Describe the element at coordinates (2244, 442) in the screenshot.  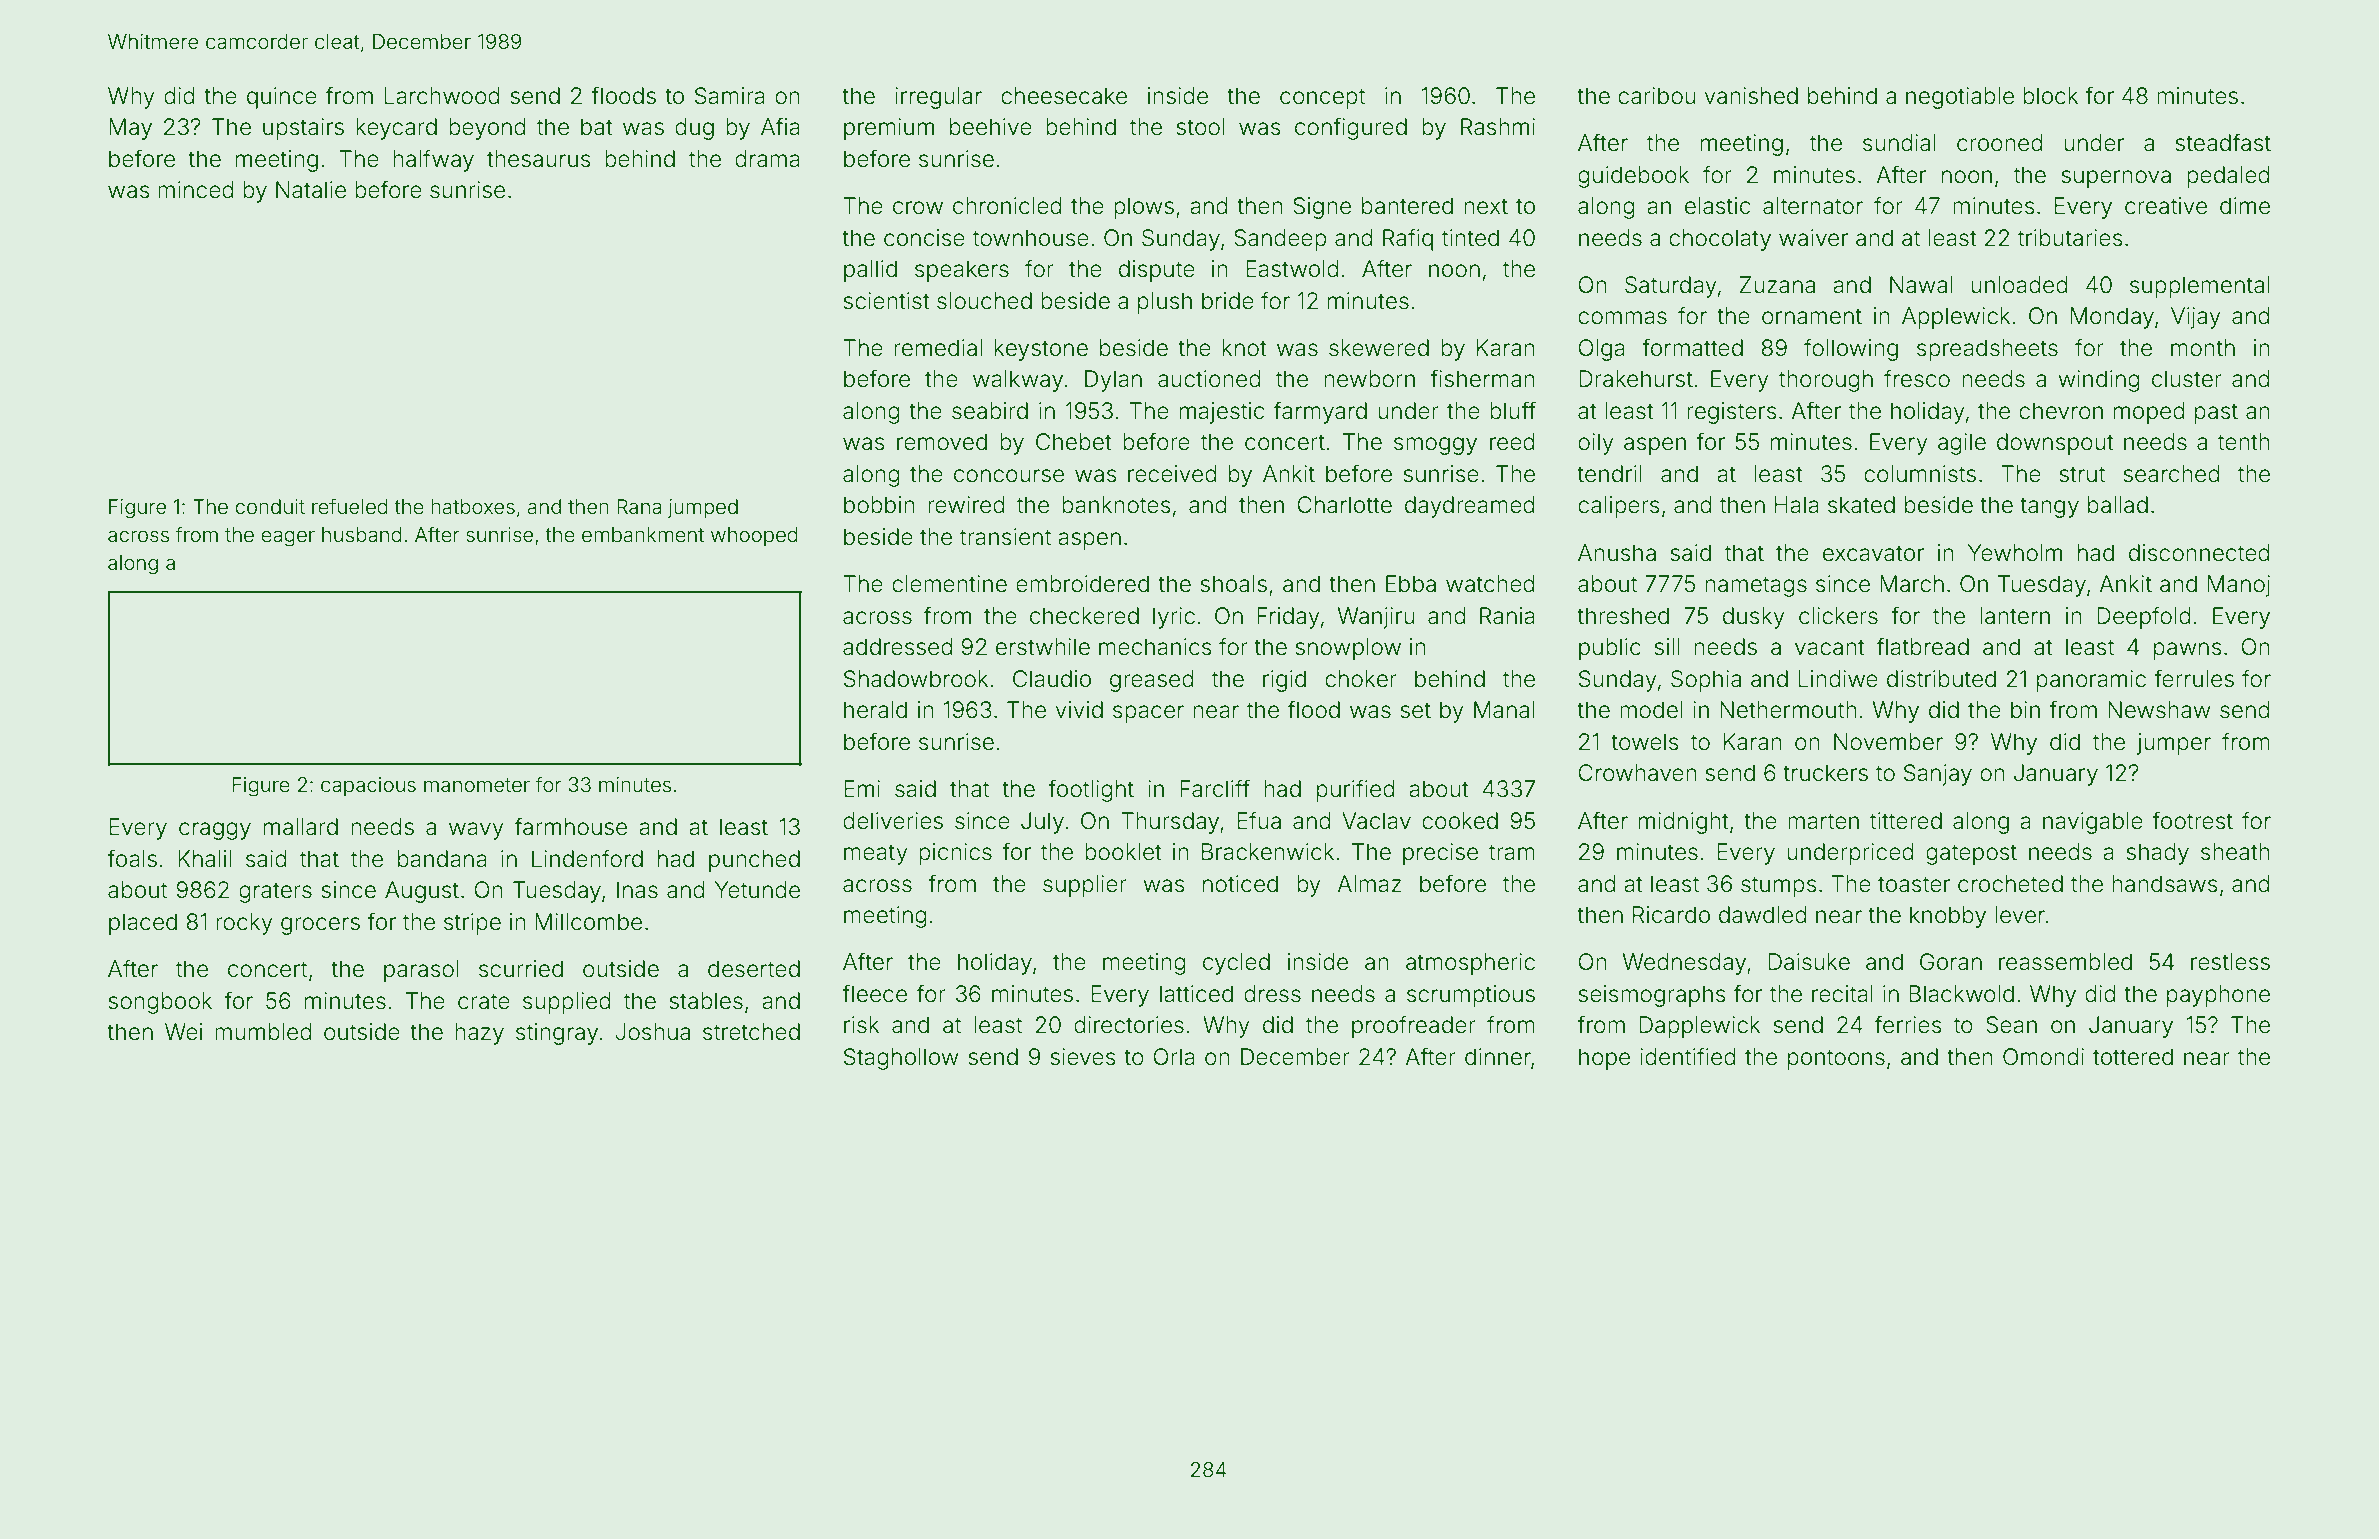
I see `tenth` at that location.
